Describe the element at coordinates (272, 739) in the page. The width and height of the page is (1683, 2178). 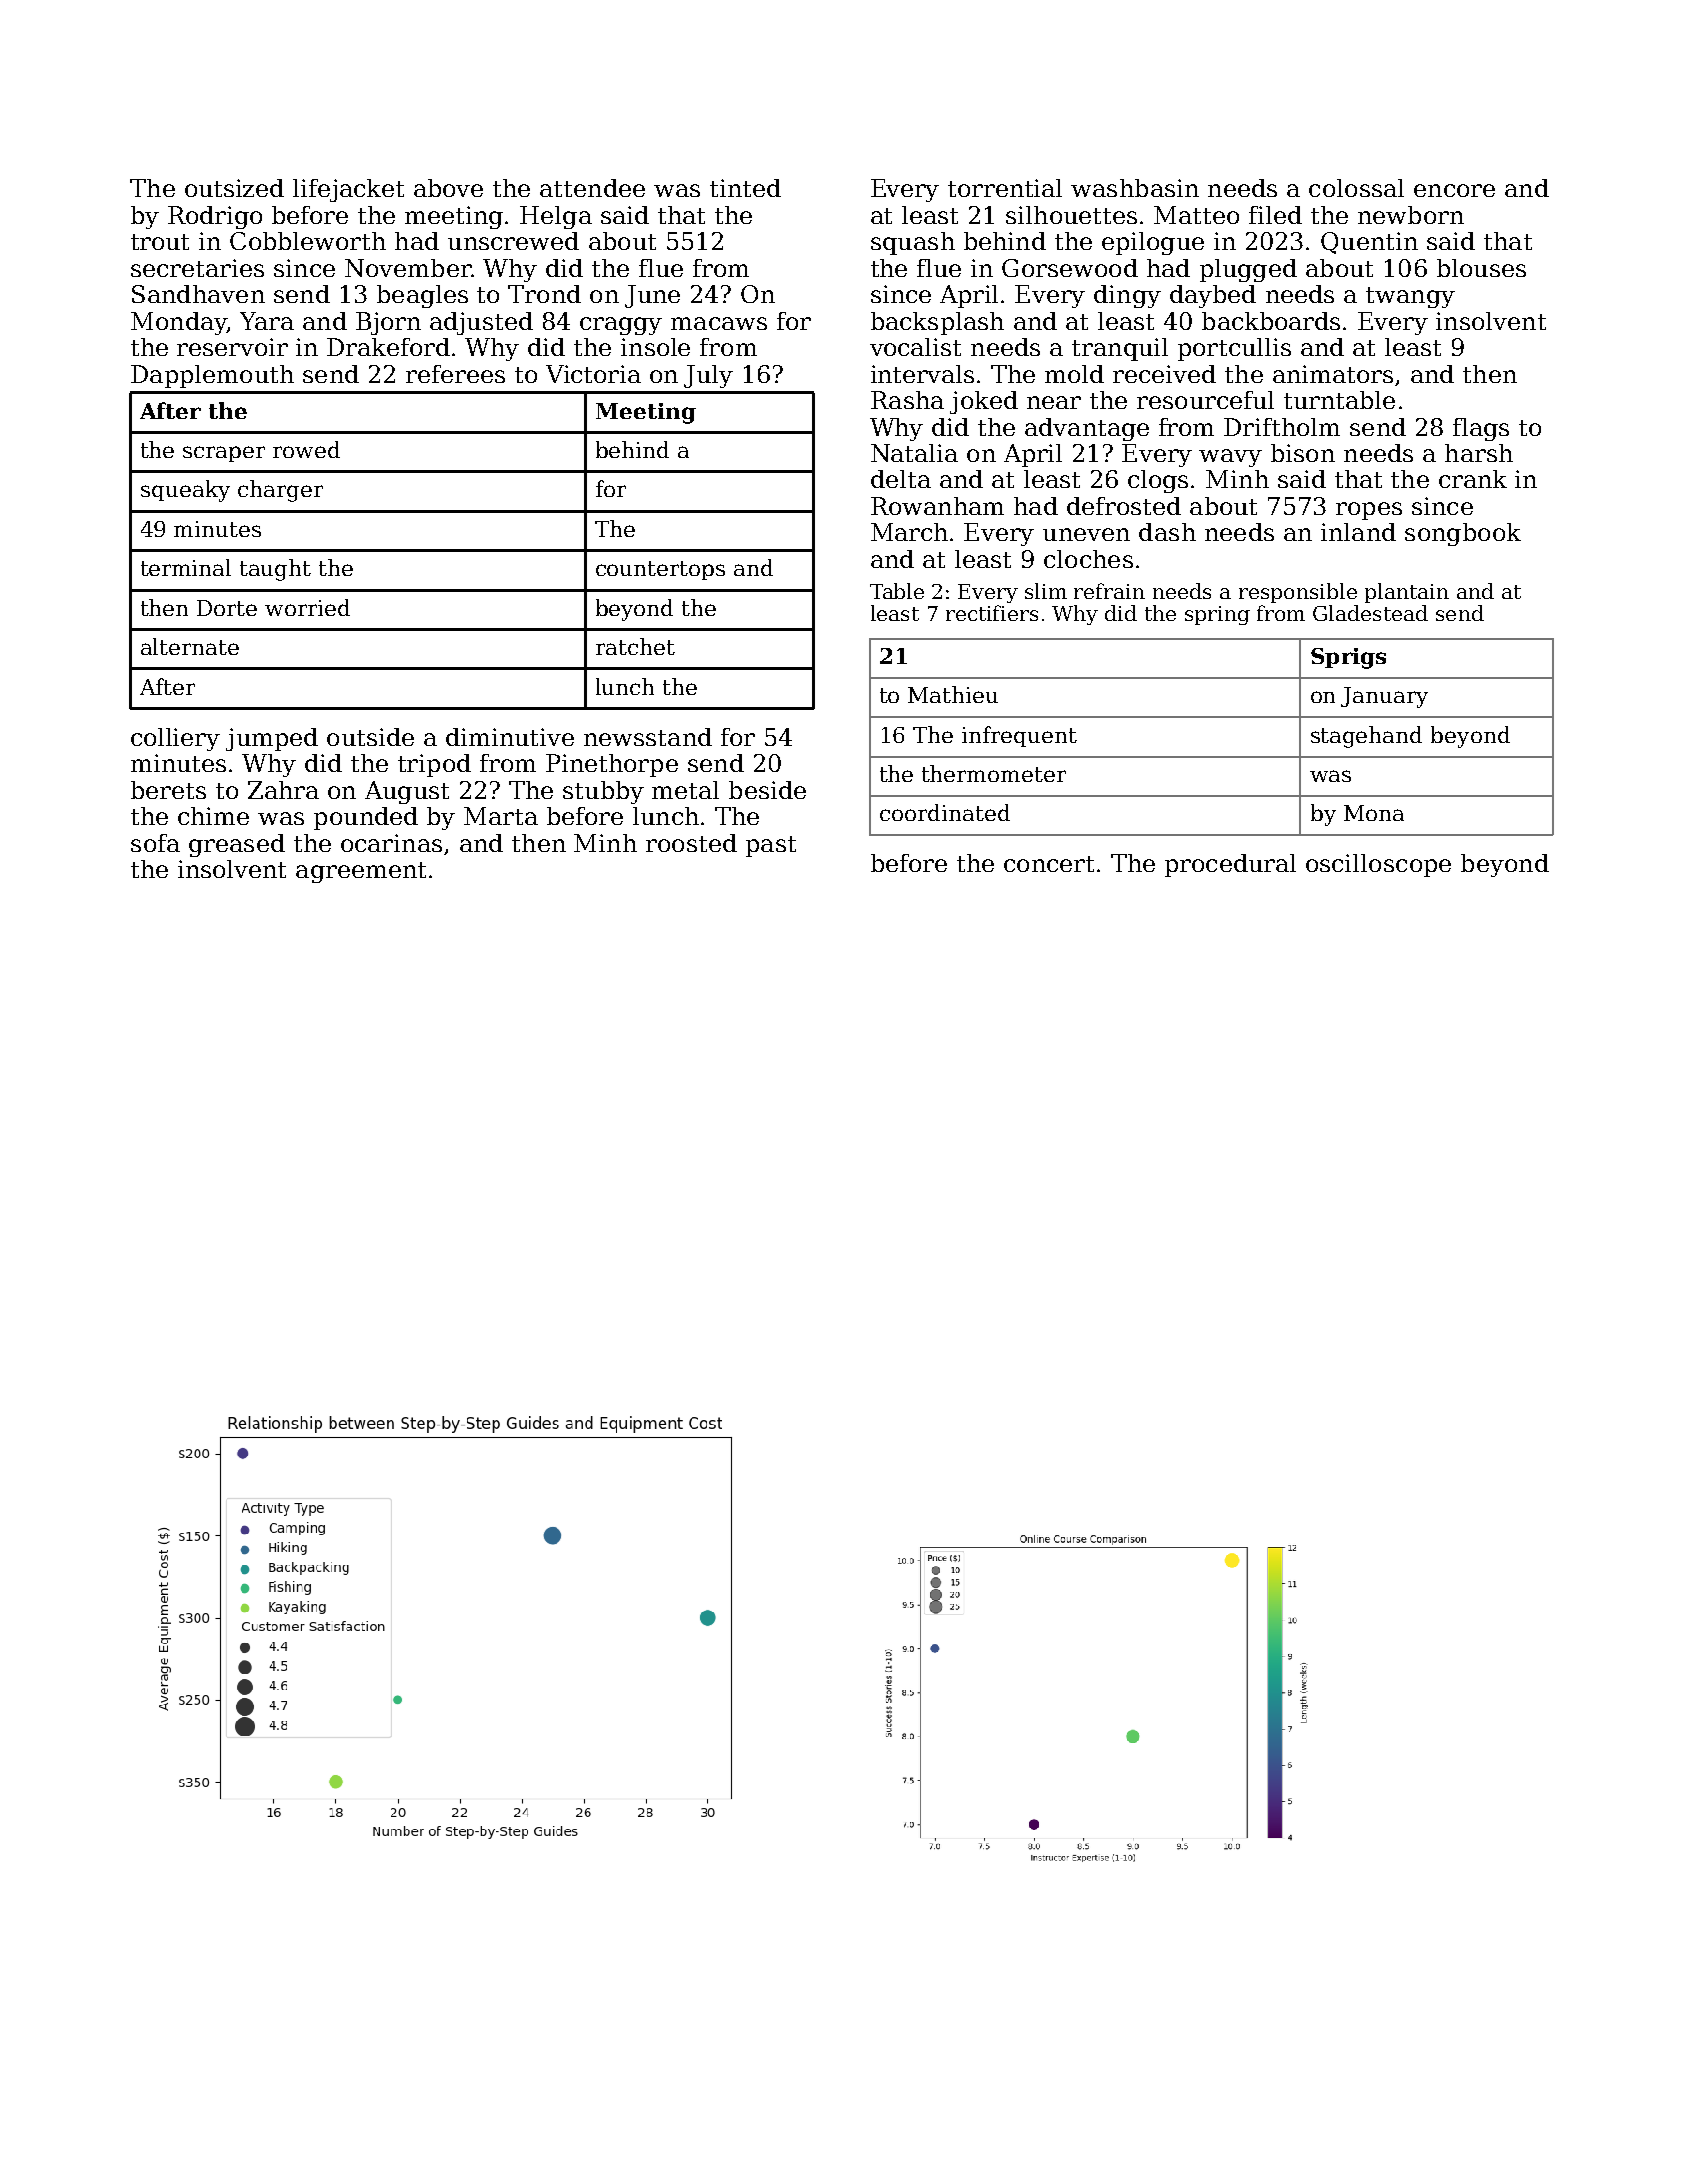
I see `jumped` at that location.
